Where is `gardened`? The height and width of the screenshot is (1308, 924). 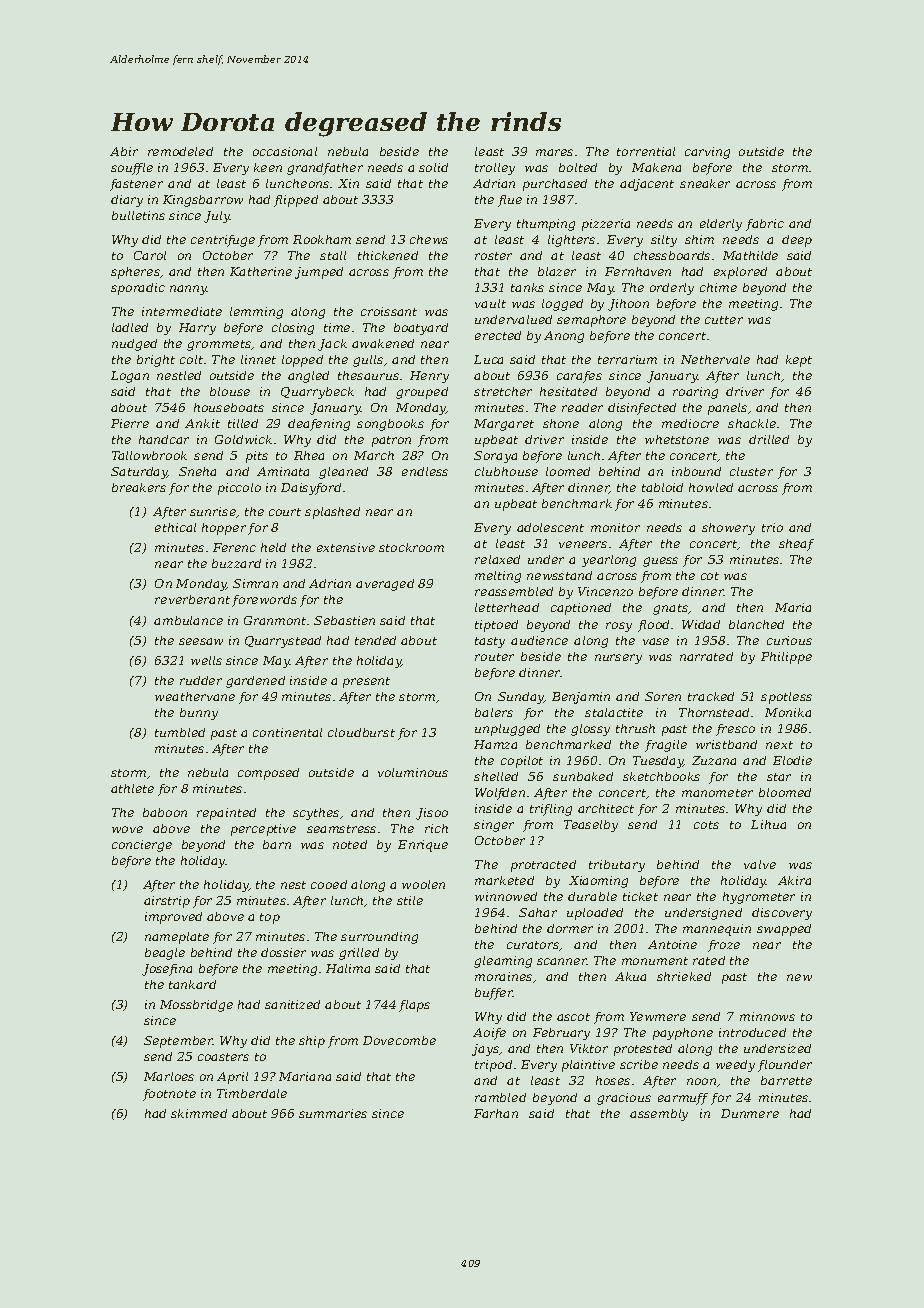 gardened is located at coordinates (255, 682).
